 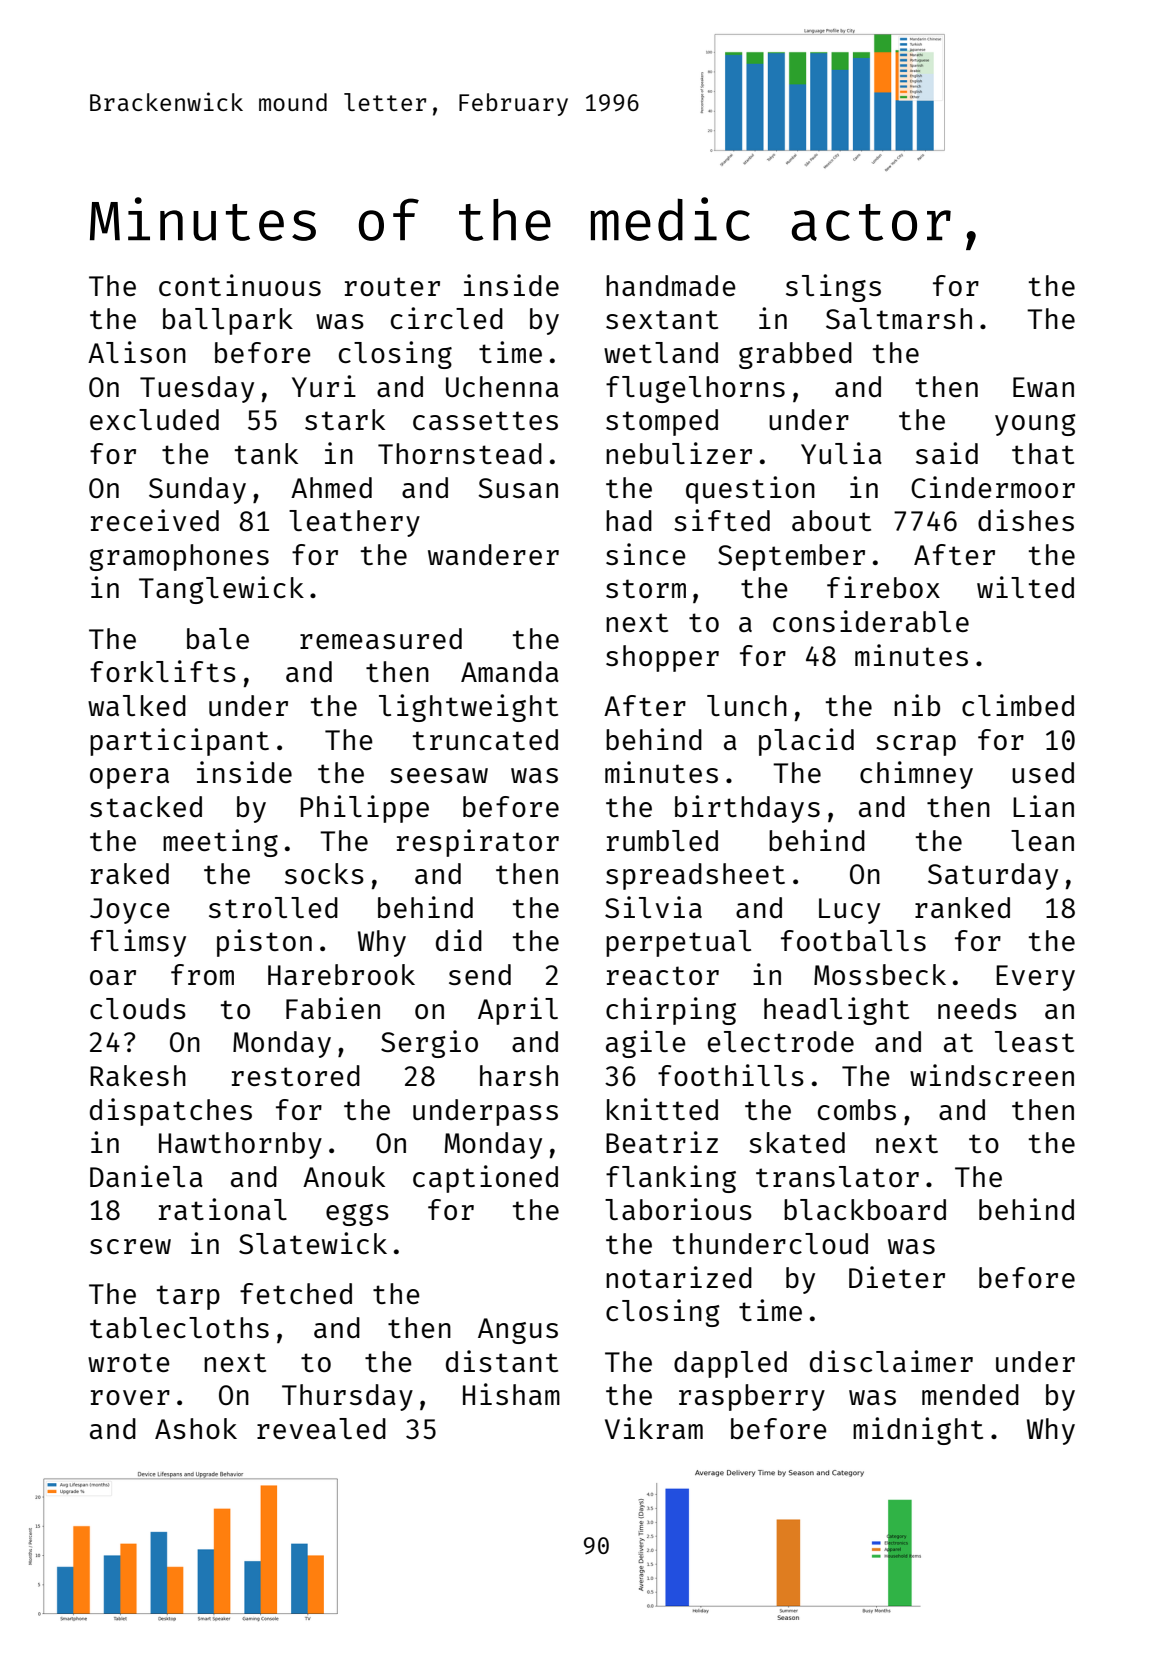 What do you see at coordinates (138, 943) in the document?
I see `flimsy` at bounding box center [138, 943].
